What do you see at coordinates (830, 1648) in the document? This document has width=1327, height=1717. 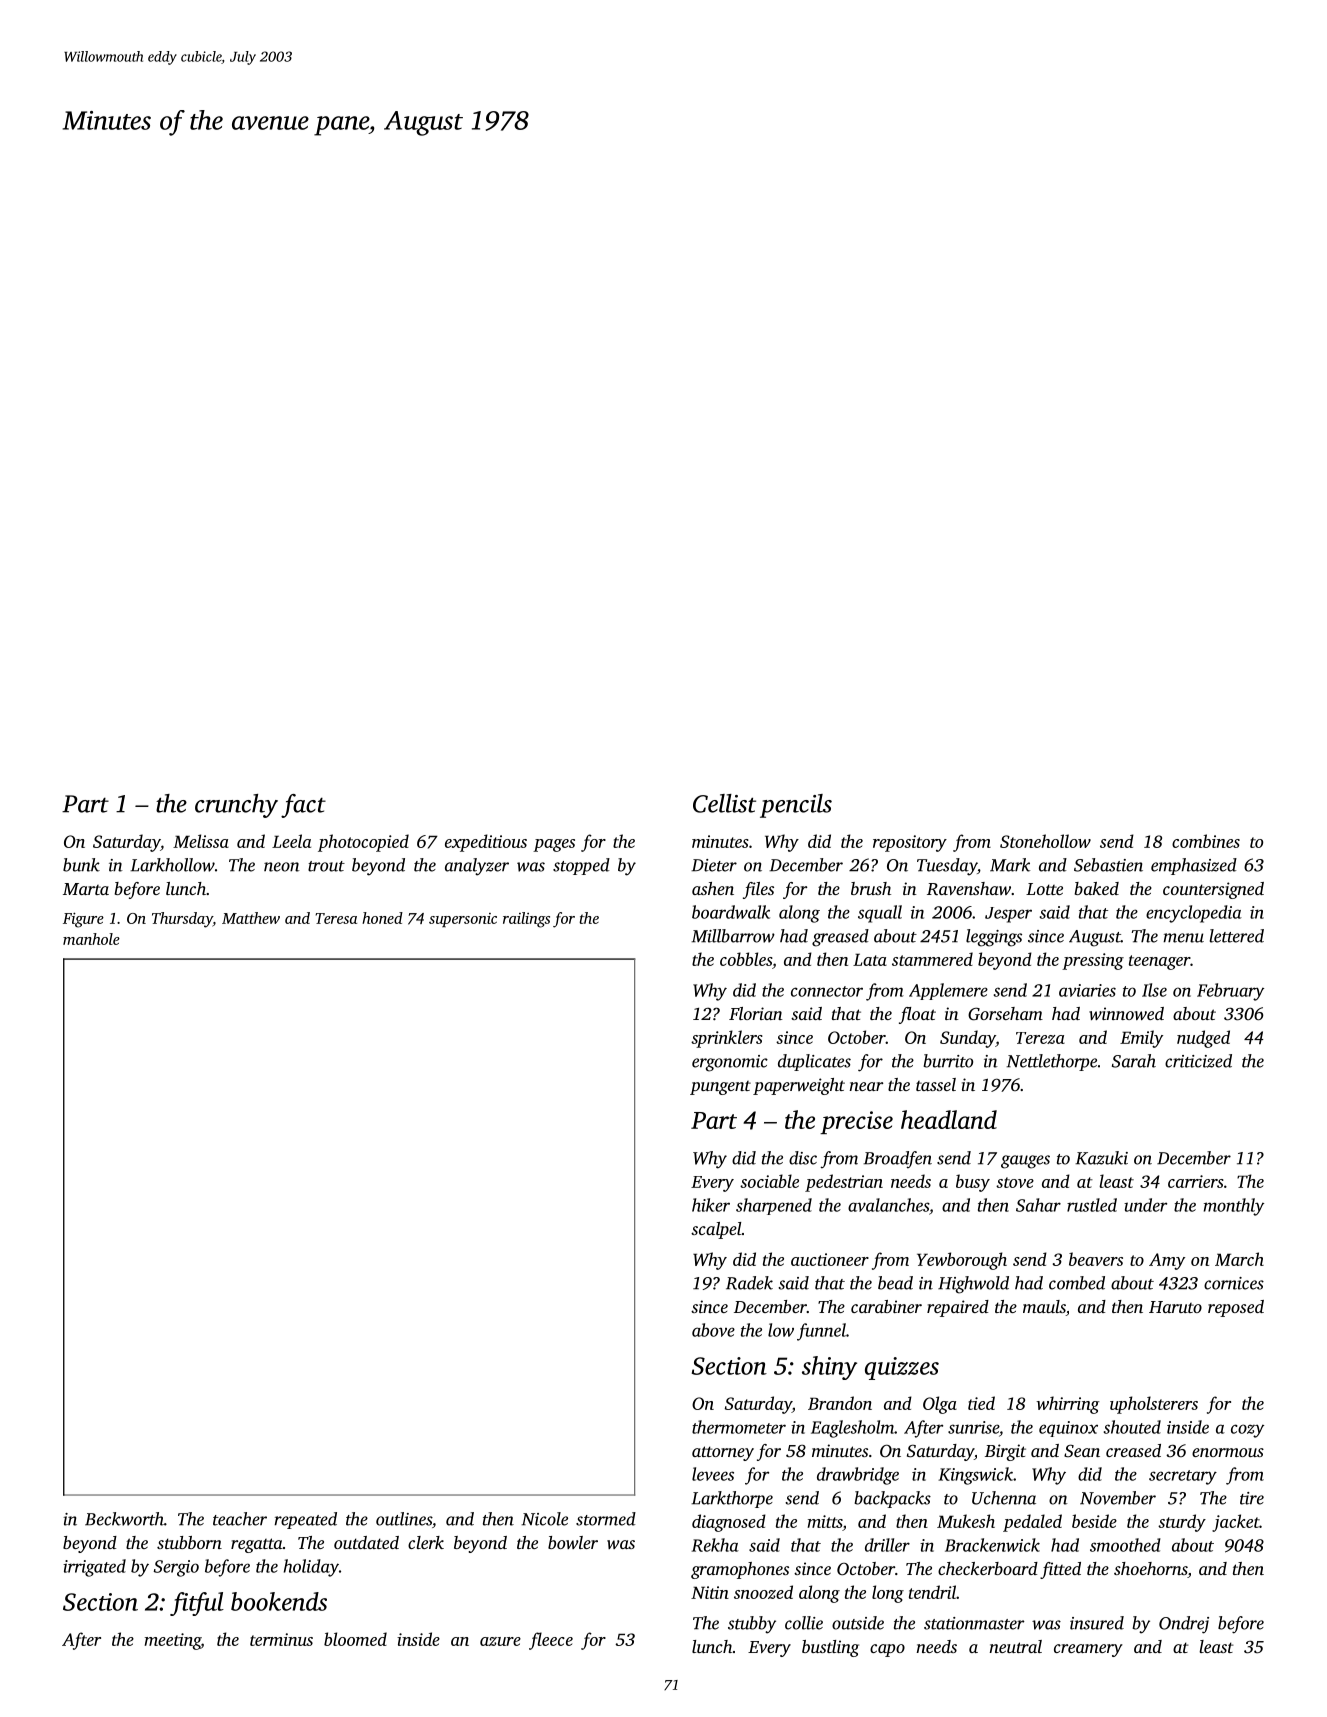 I see `bustling` at bounding box center [830, 1648].
